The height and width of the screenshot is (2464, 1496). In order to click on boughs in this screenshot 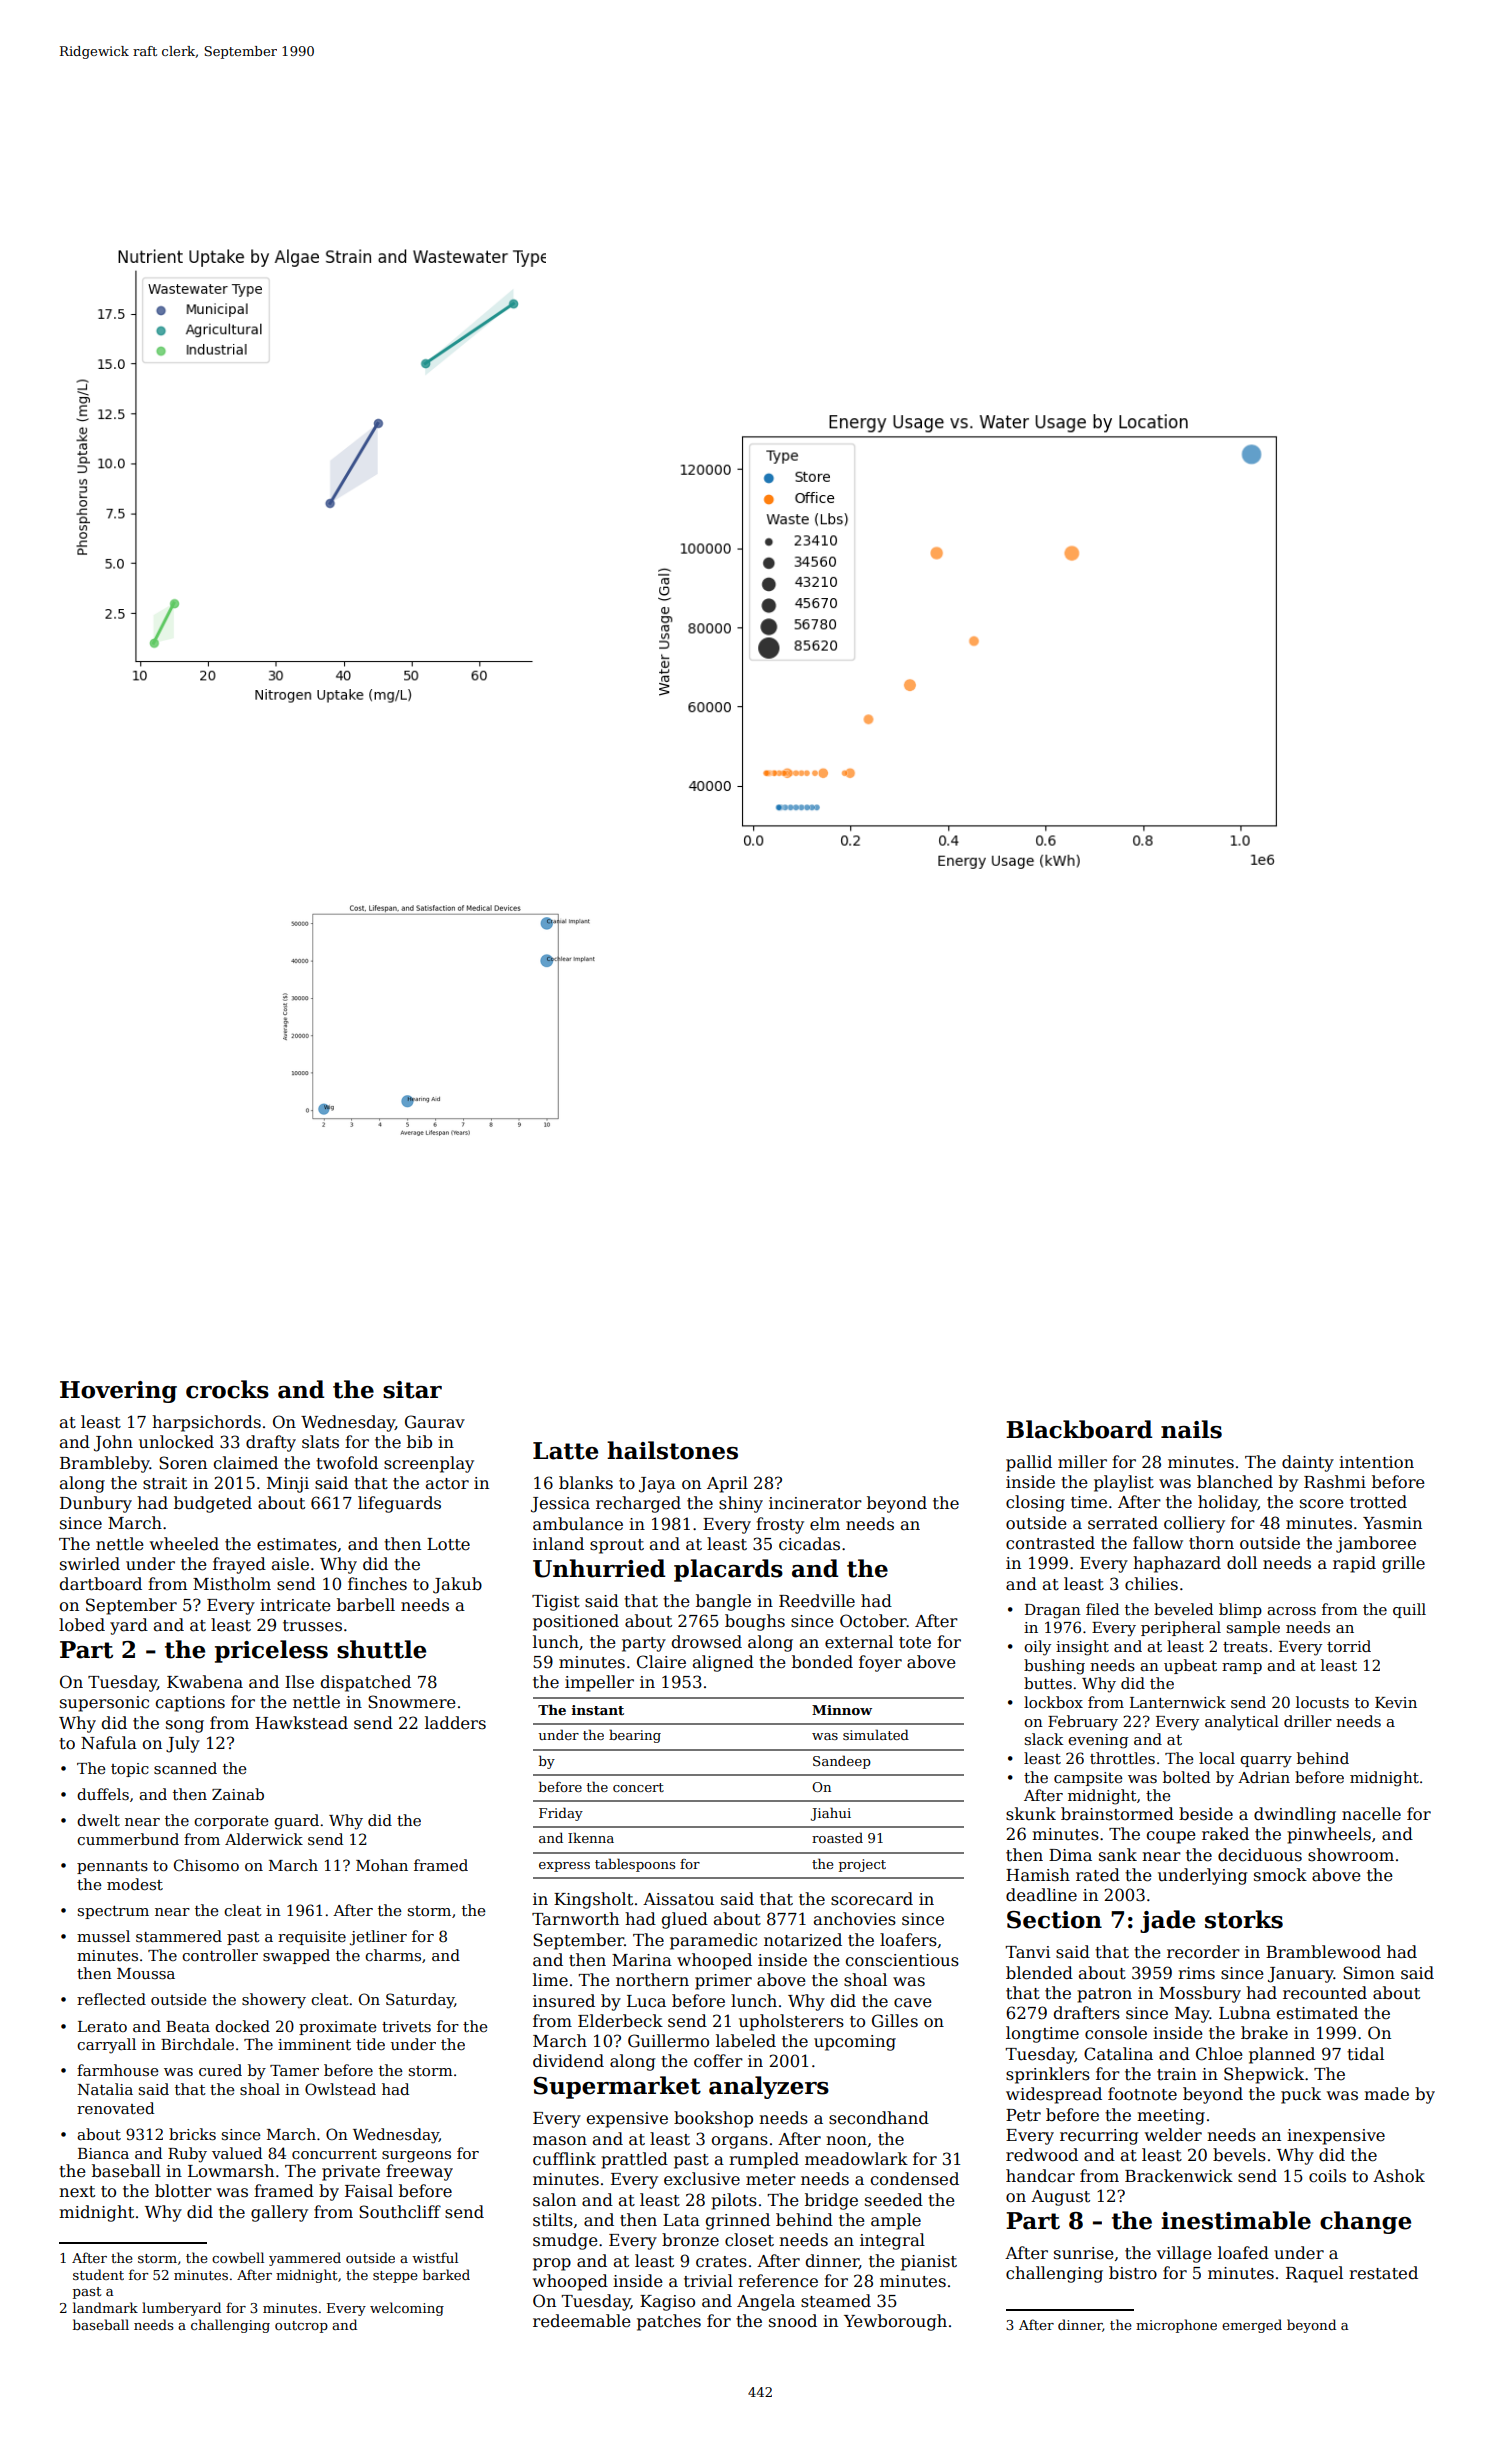, I will do `click(755, 1622)`.
